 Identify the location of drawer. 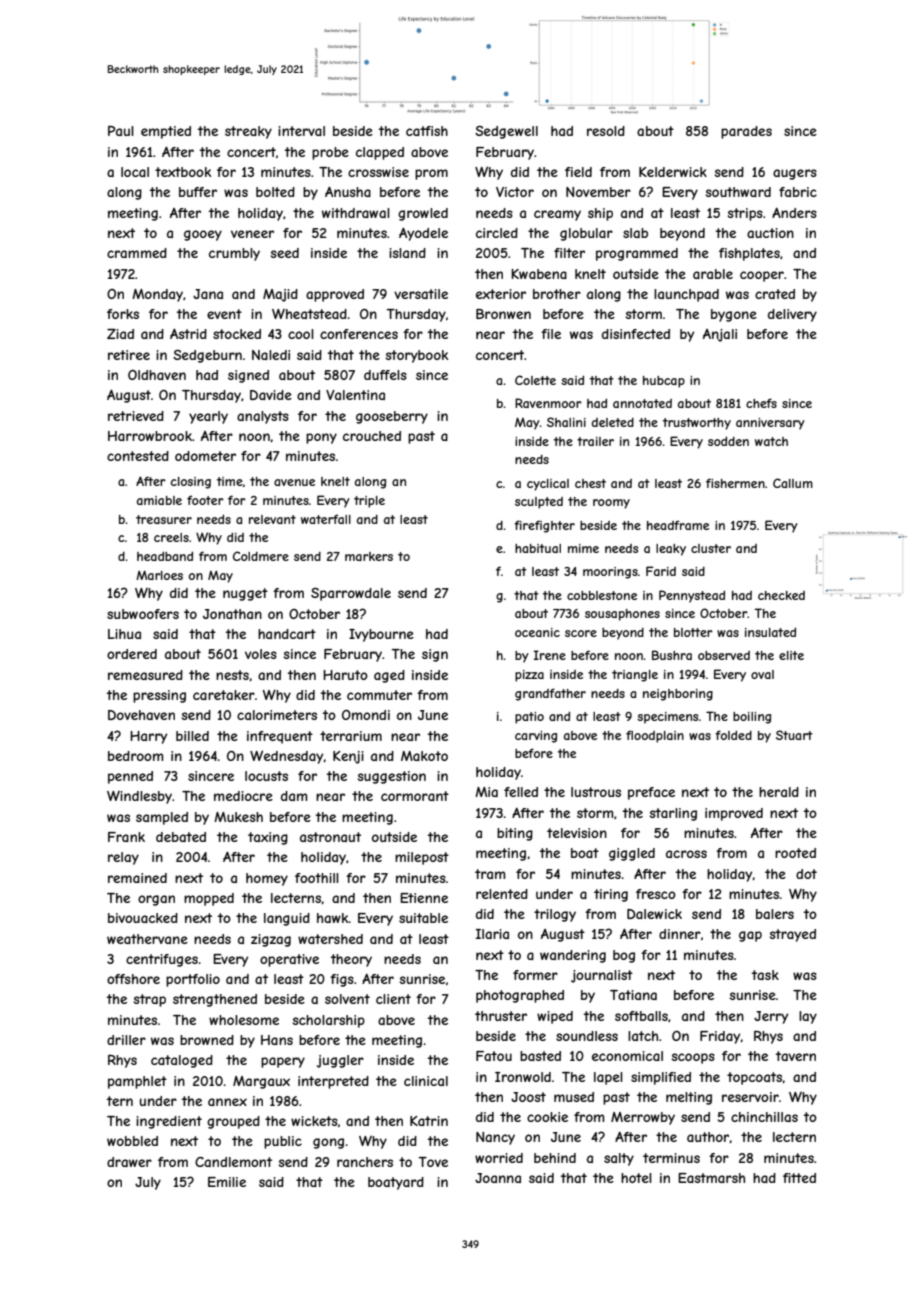
(129, 1162).
